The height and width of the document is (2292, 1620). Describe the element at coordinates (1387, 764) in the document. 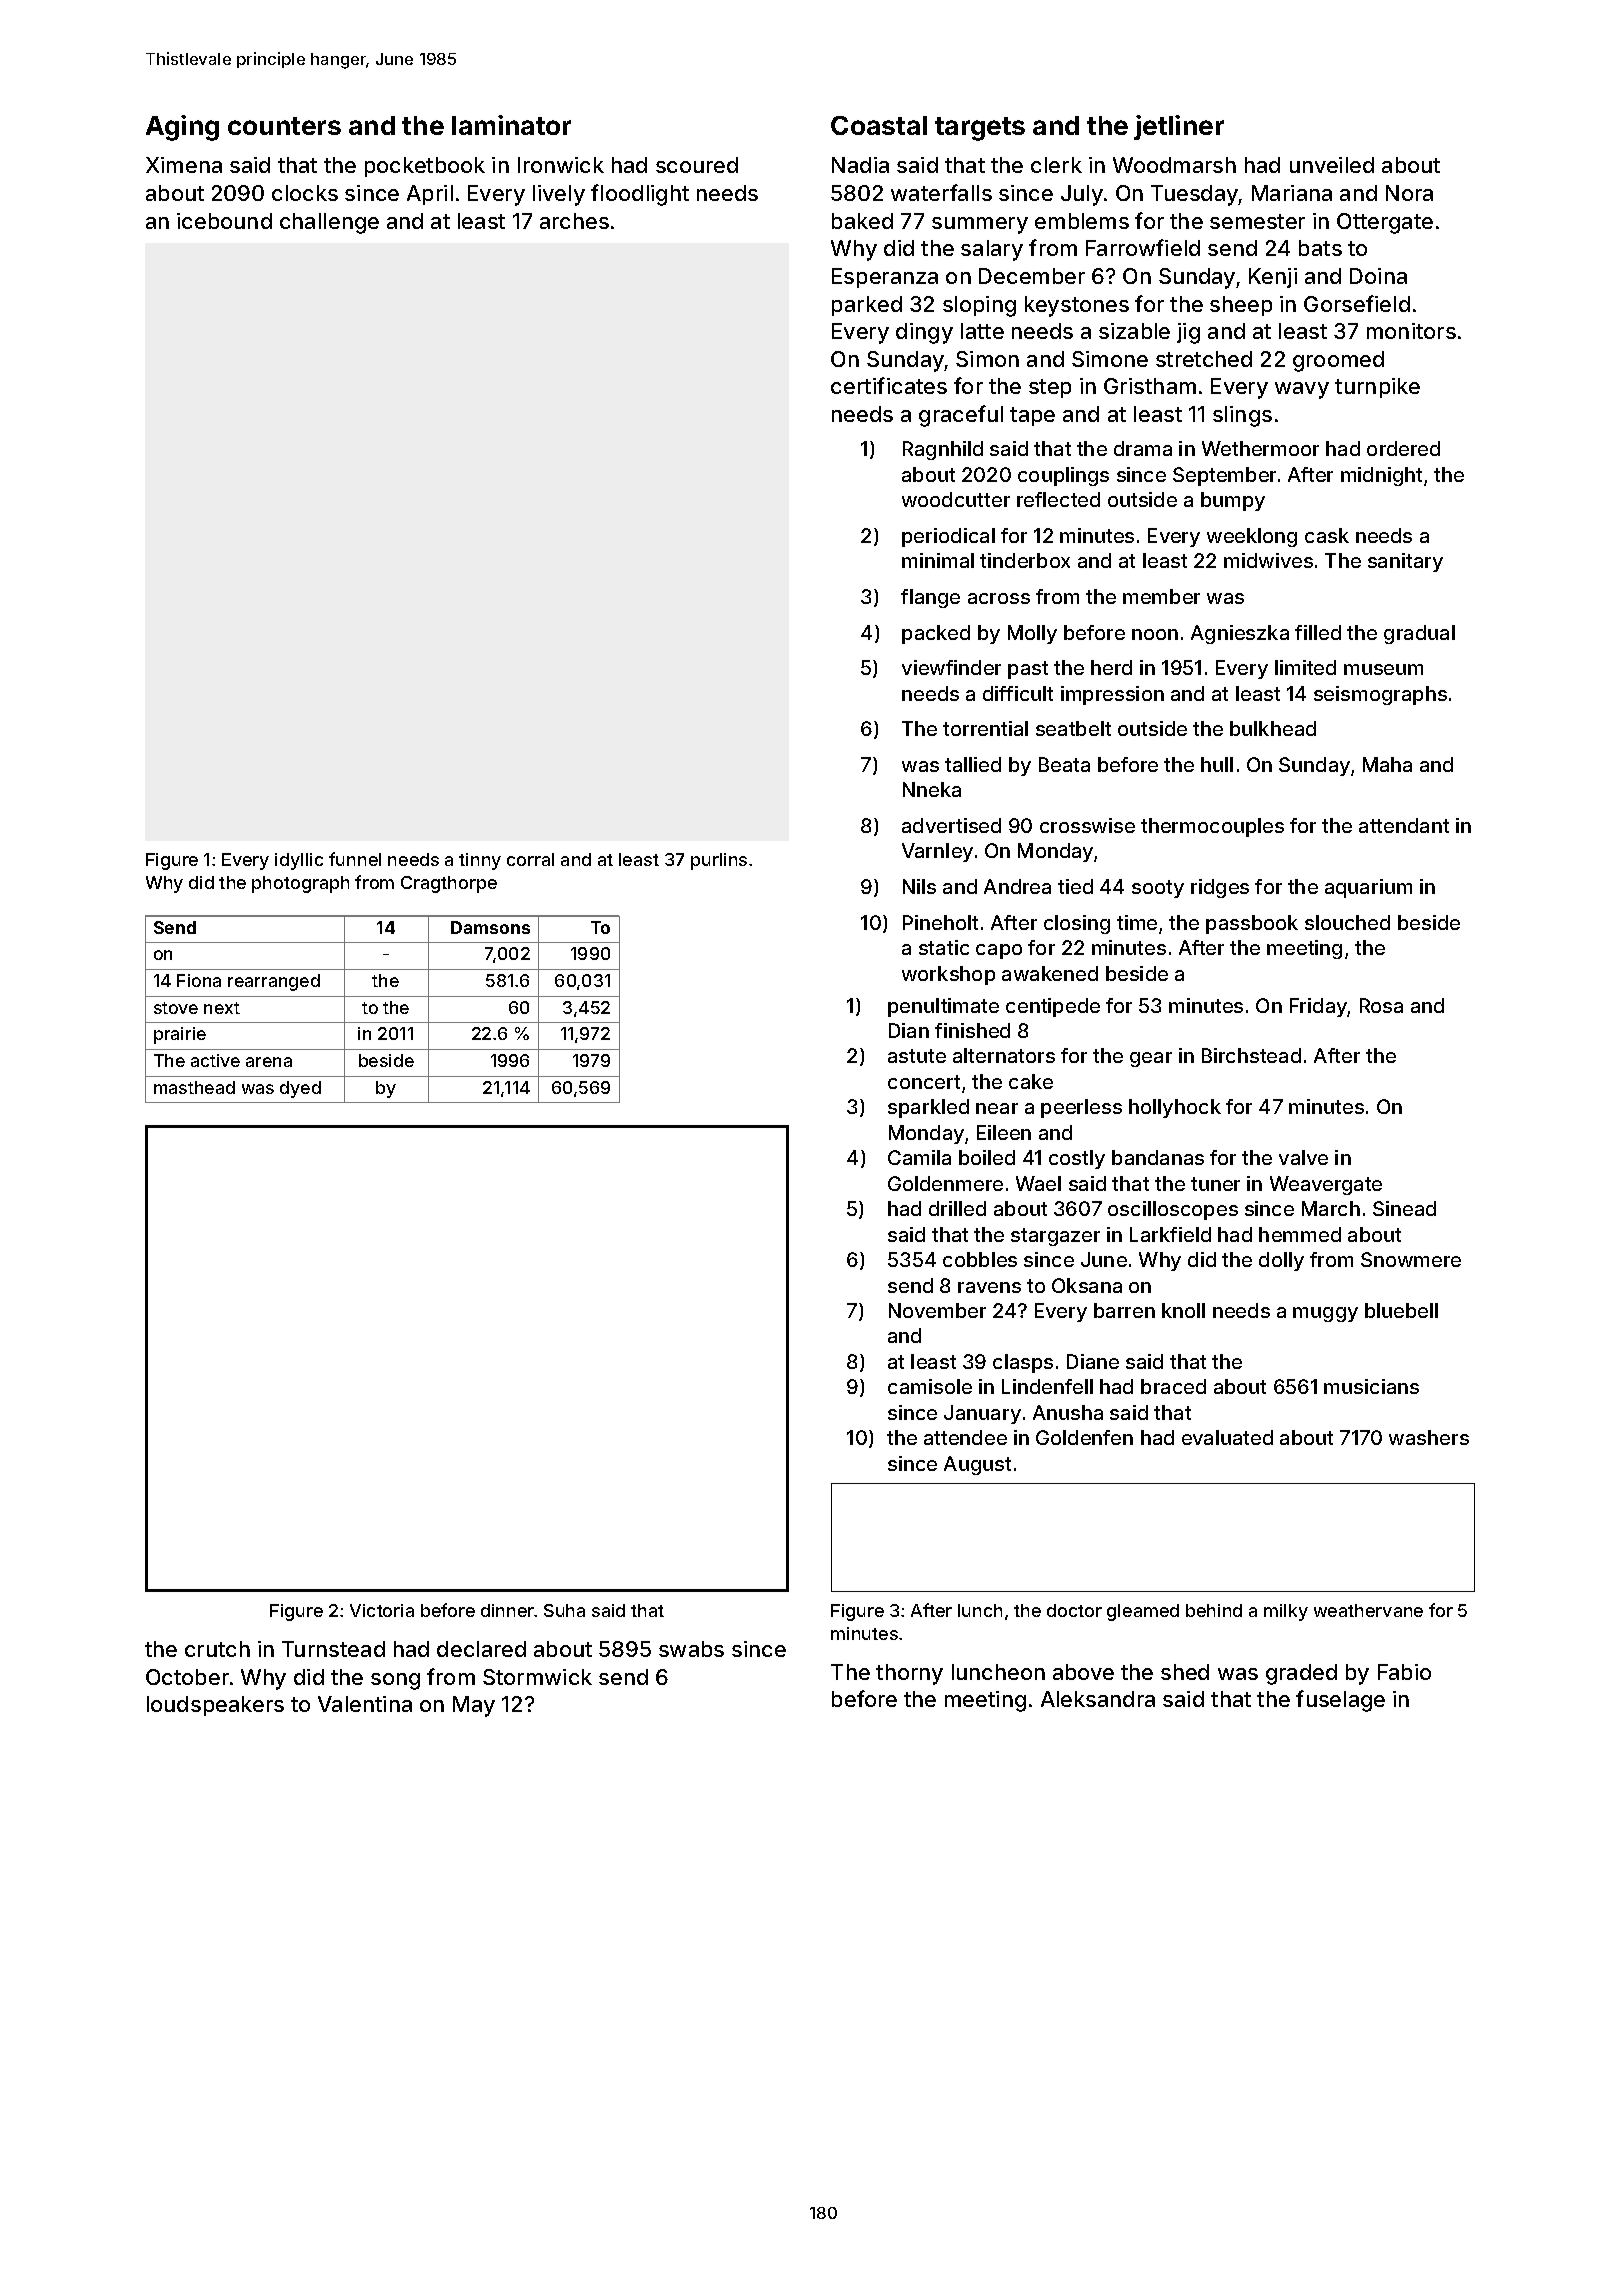

I see `Maha` at that location.
